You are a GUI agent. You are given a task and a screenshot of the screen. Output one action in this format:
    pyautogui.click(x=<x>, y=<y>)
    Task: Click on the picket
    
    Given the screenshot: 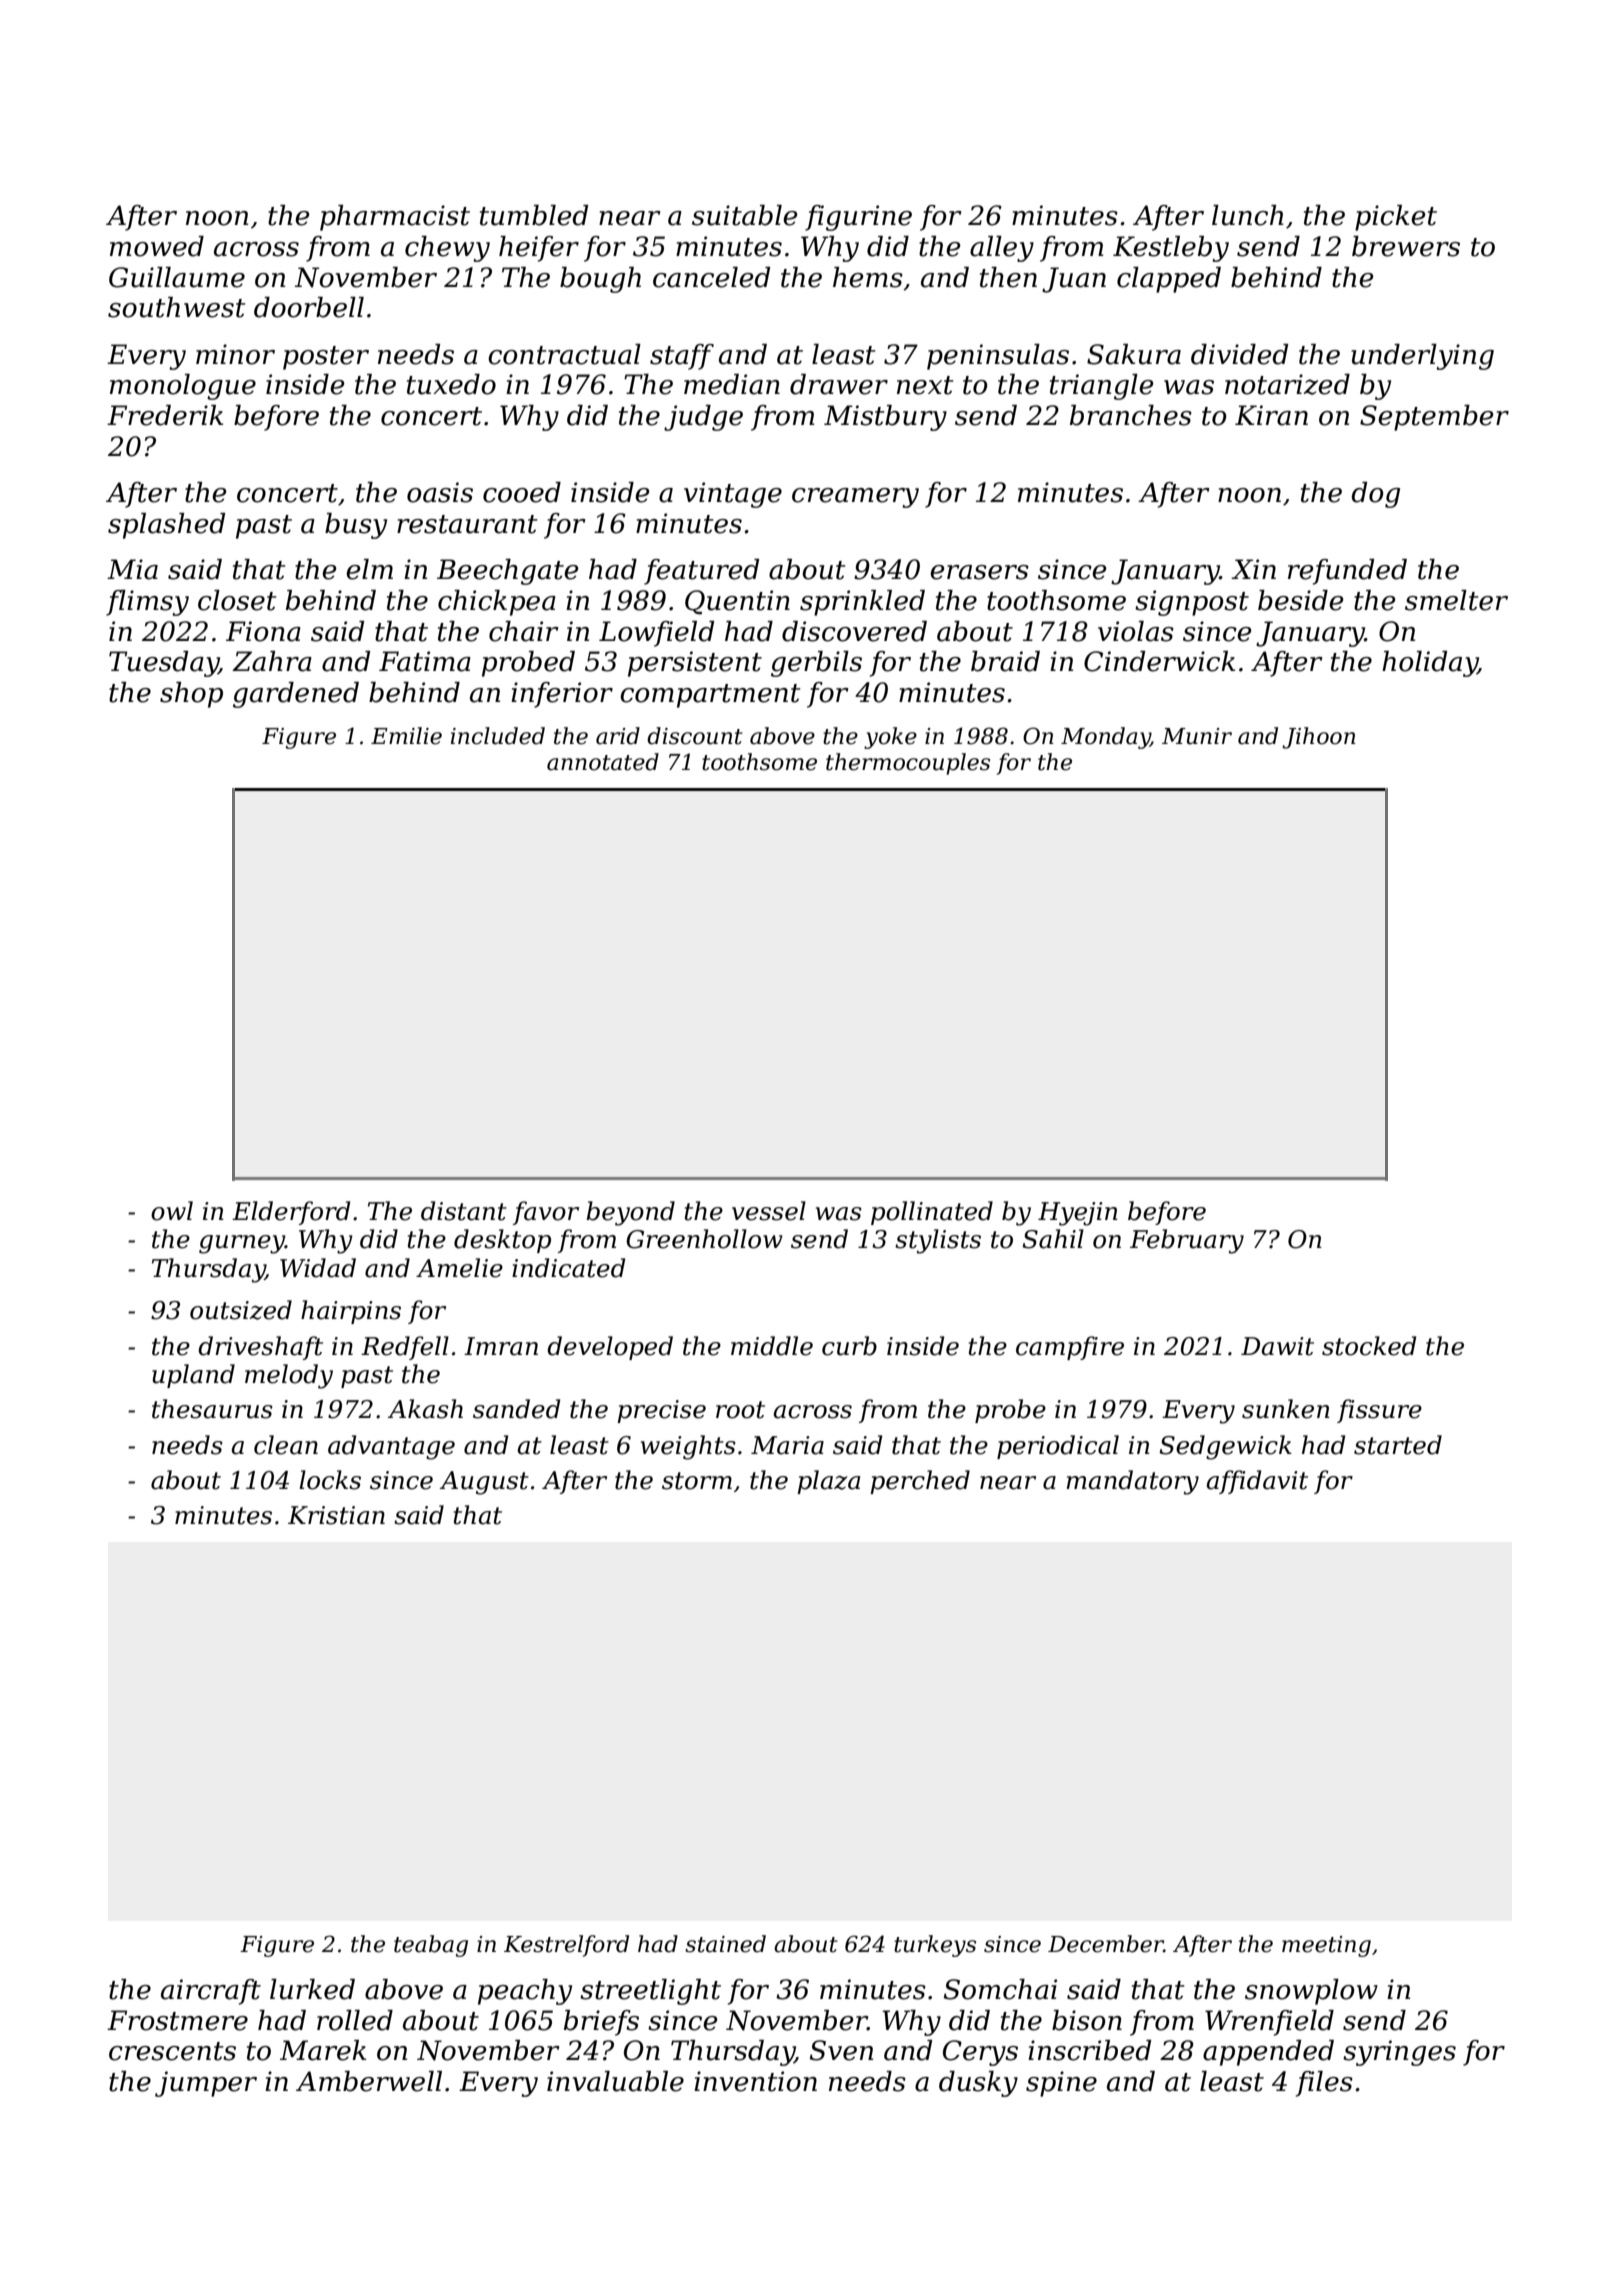 What is the action you would take?
    pyautogui.click(x=1396, y=218)
